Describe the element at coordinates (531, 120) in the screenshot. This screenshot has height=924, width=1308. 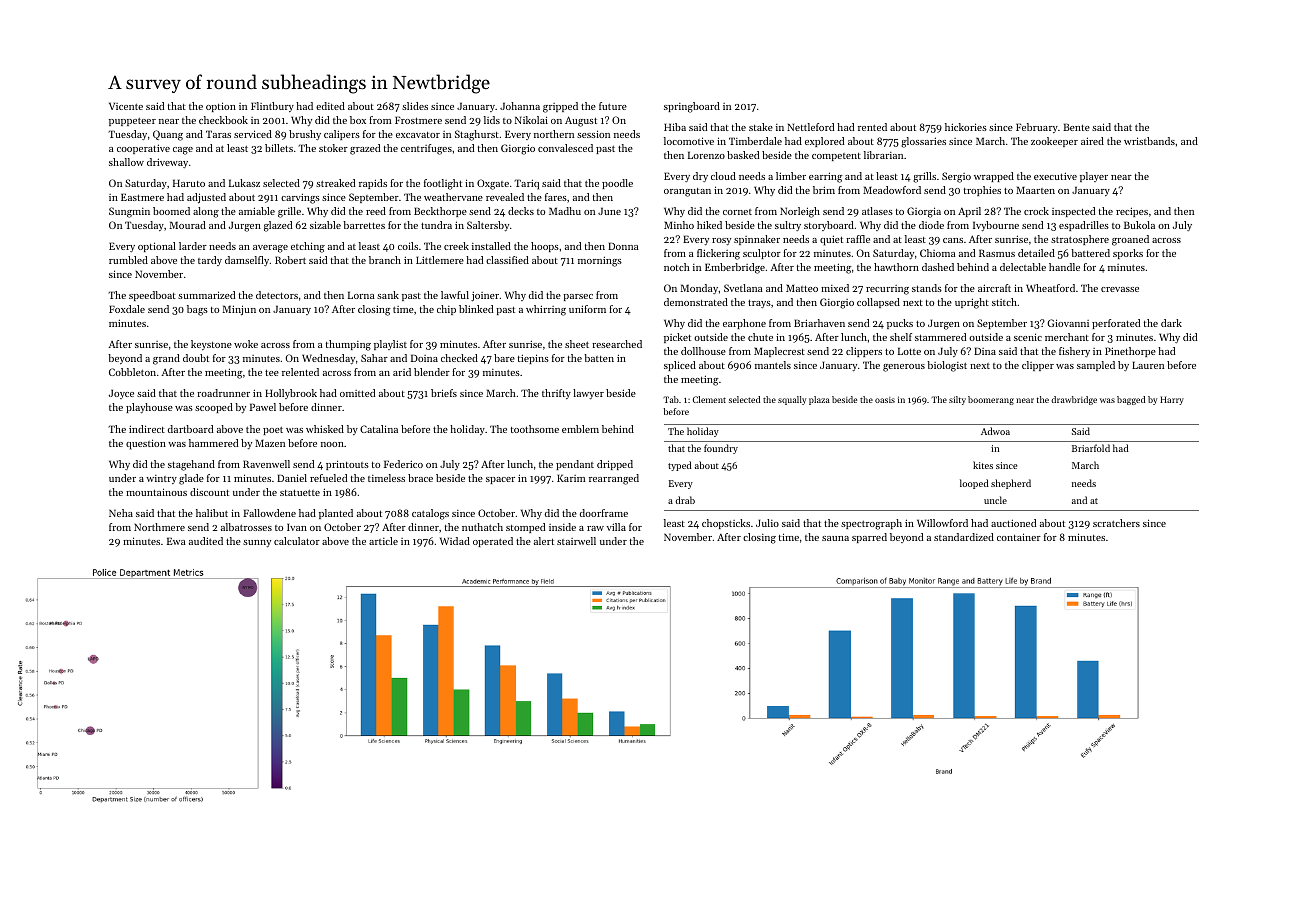
I see `Nikolai` at that location.
